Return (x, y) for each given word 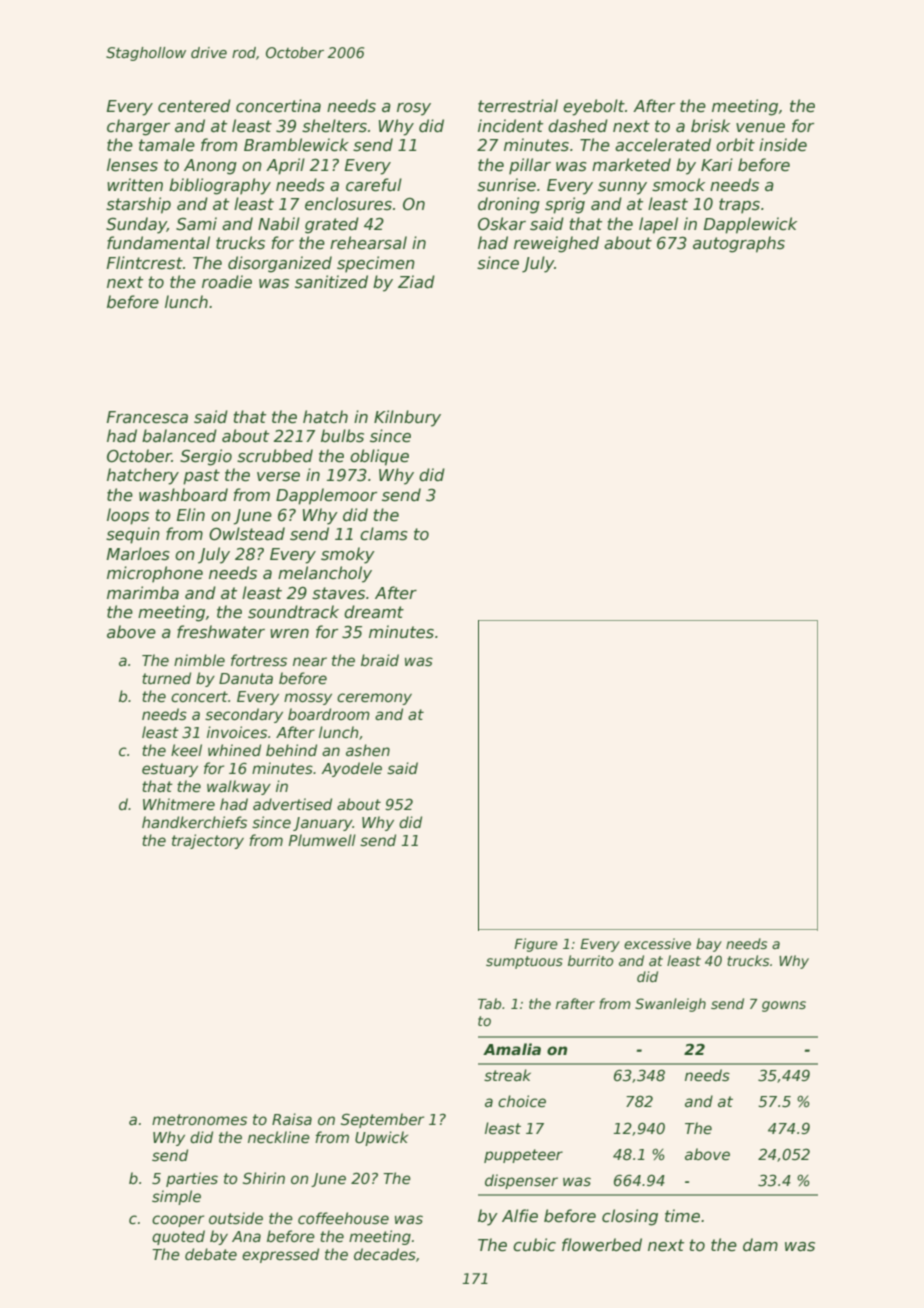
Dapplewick (750, 225)
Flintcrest (145, 263)
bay (709, 945)
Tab (489, 1003)
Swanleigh (670, 1005)
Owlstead (247, 533)
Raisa (292, 1119)
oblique (379, 457)
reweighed (556, 244)
